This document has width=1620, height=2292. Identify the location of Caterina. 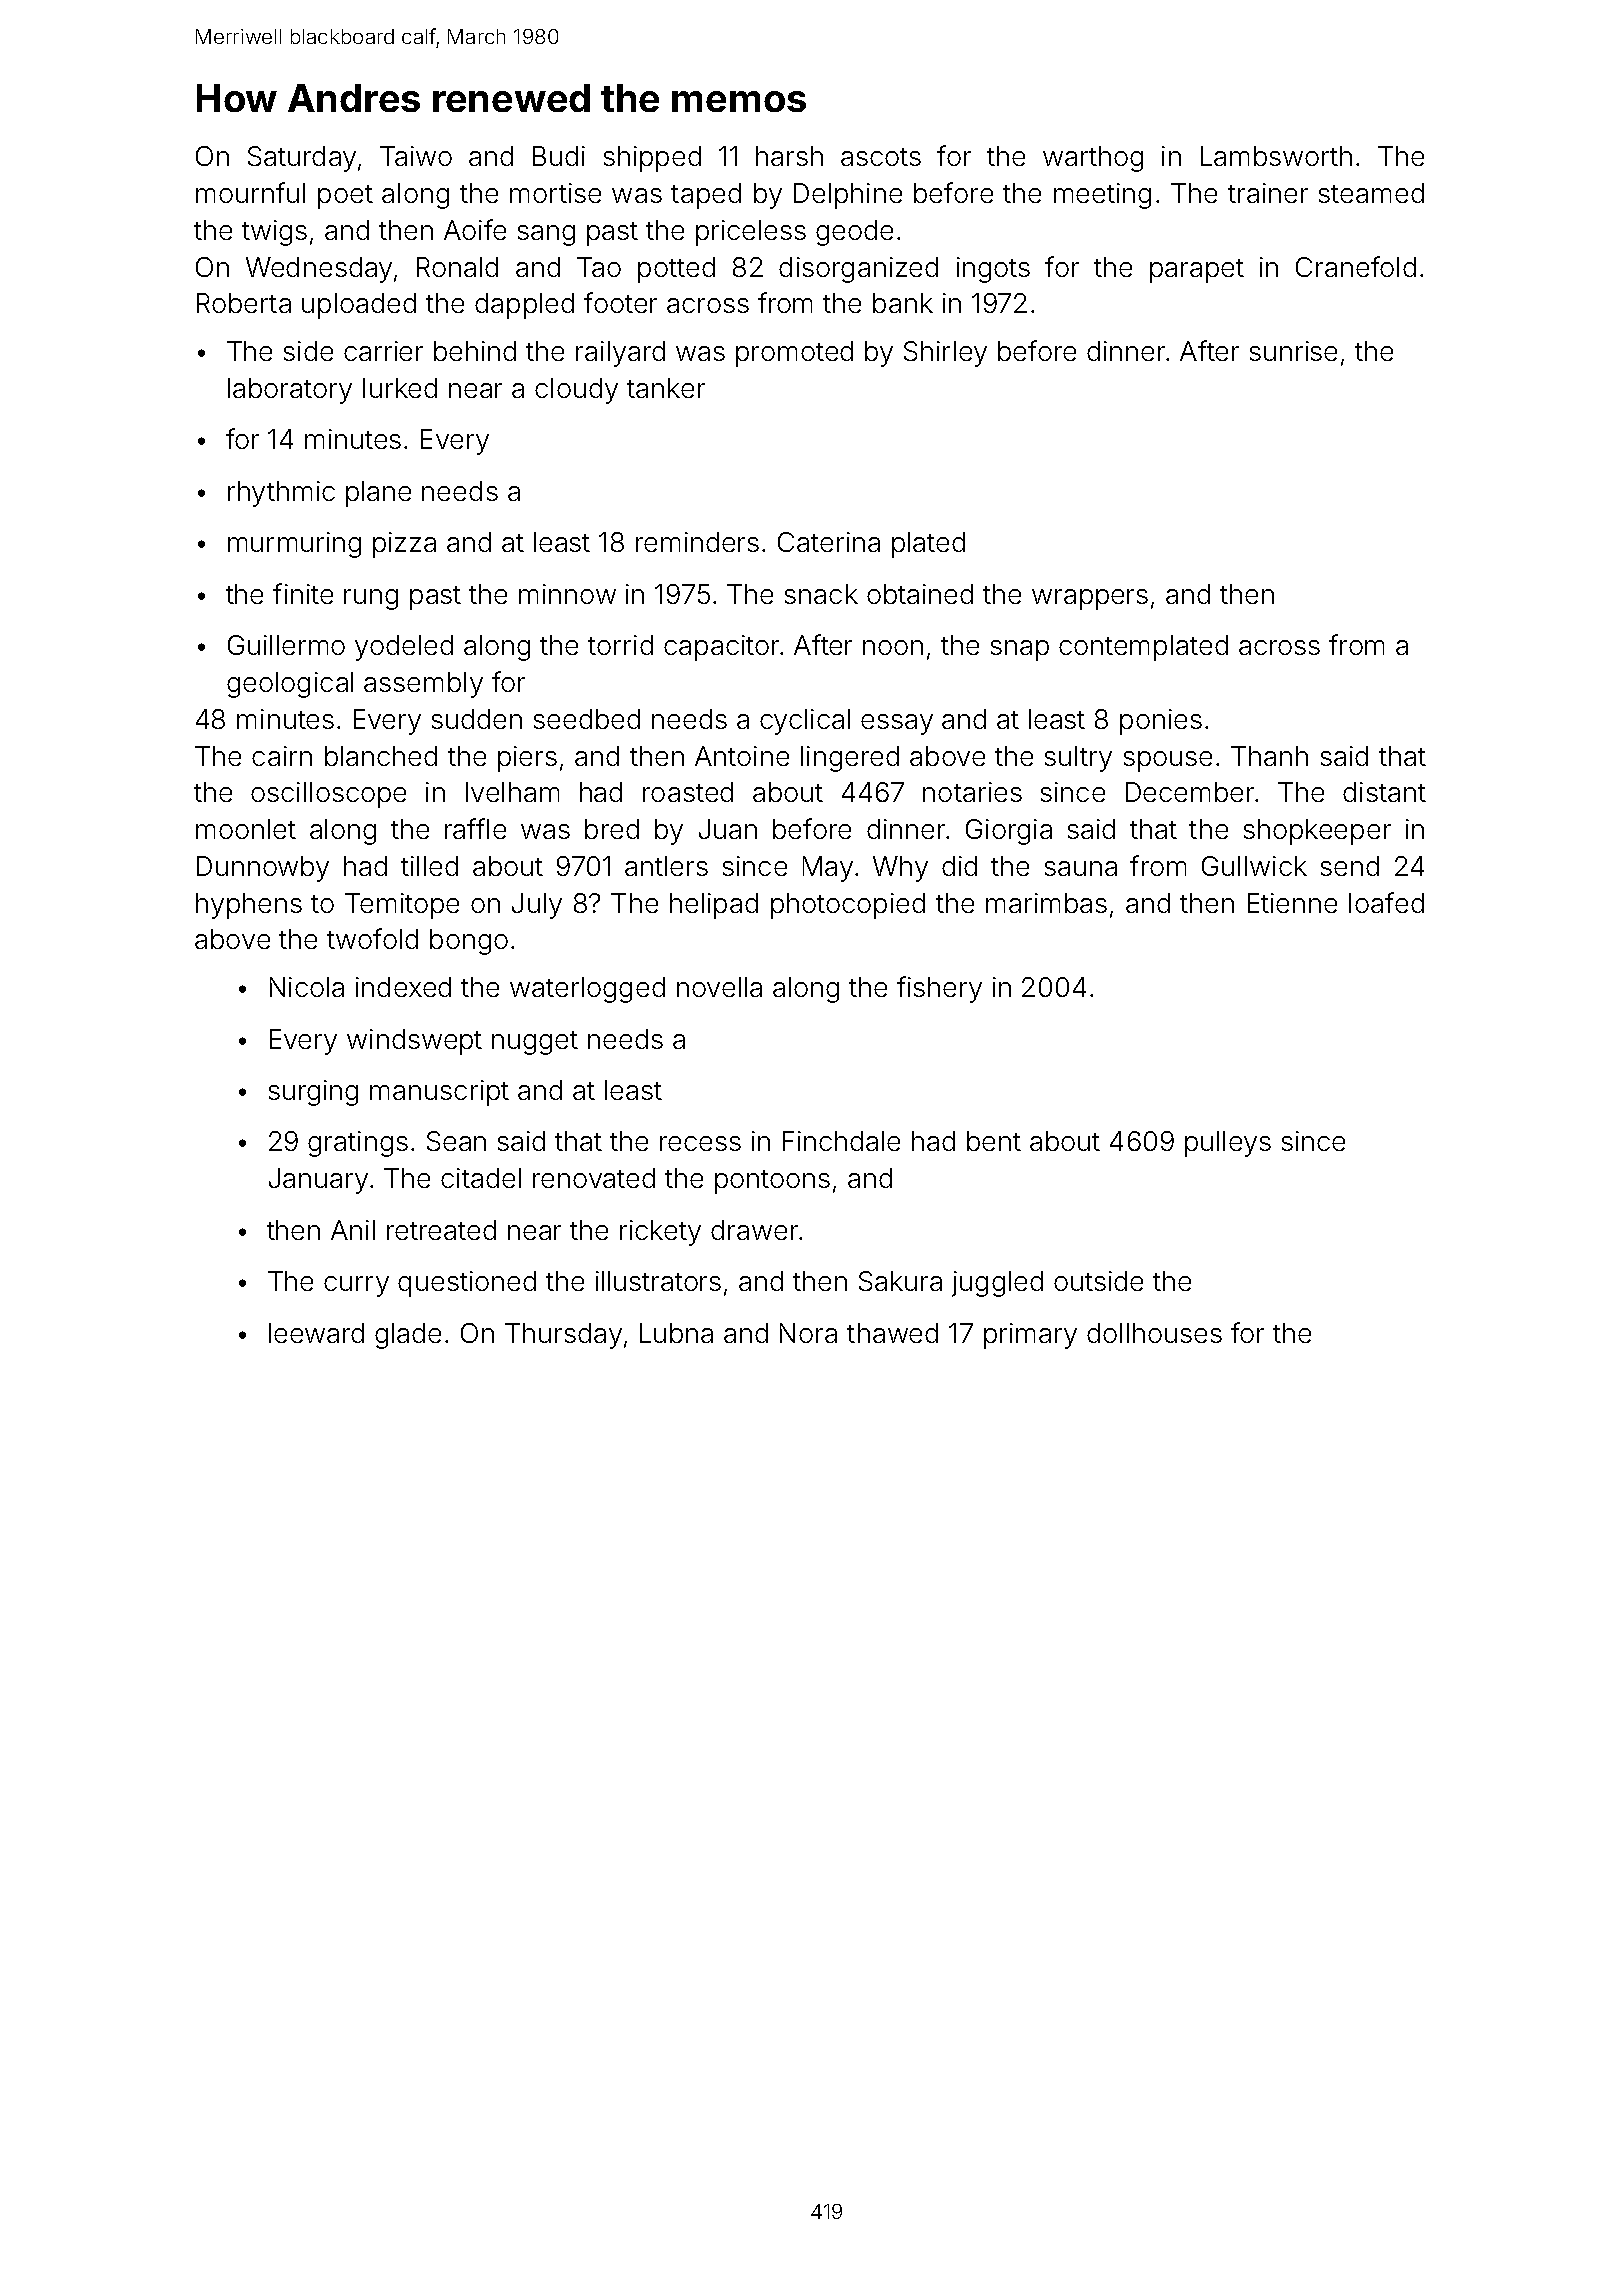
(829, 542).
